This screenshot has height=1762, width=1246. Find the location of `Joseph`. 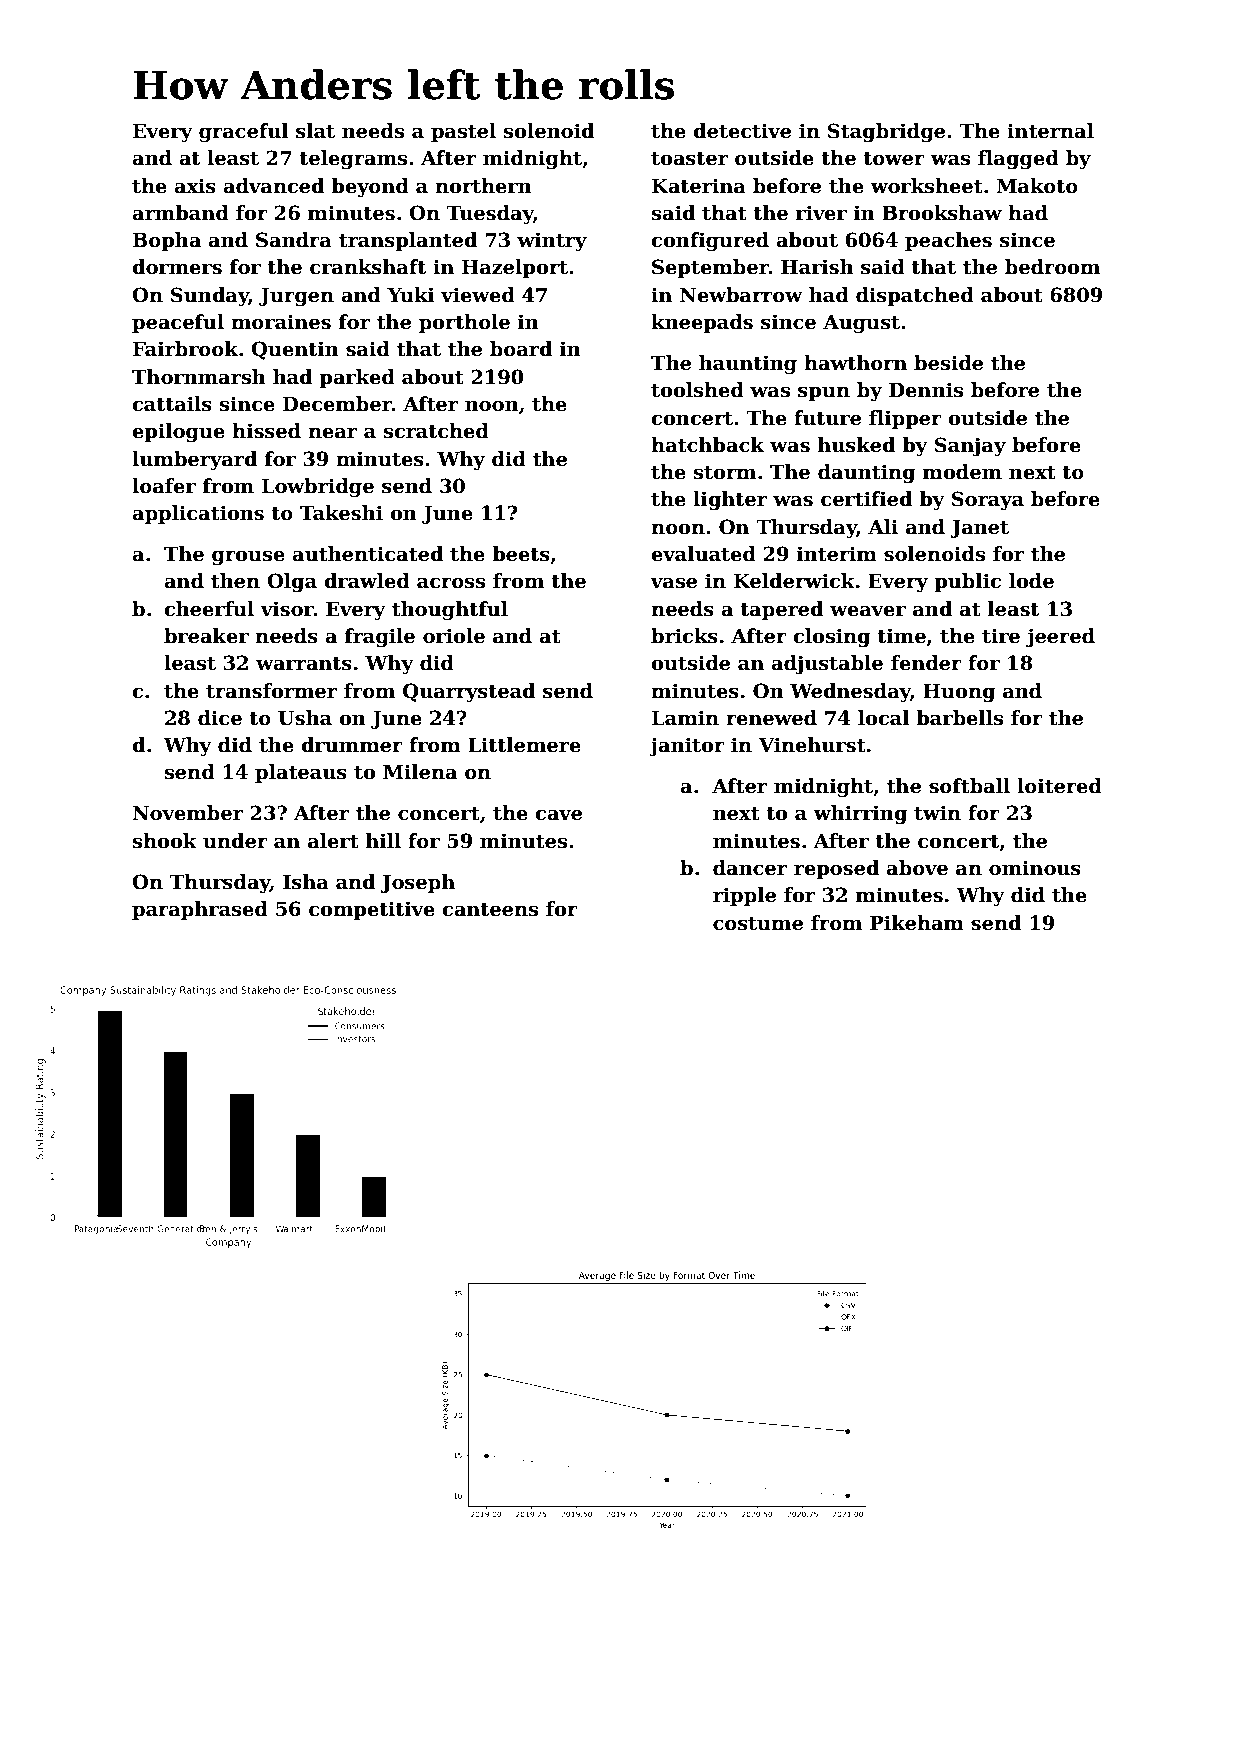

Joseph is located at coordinates (418, 883).
